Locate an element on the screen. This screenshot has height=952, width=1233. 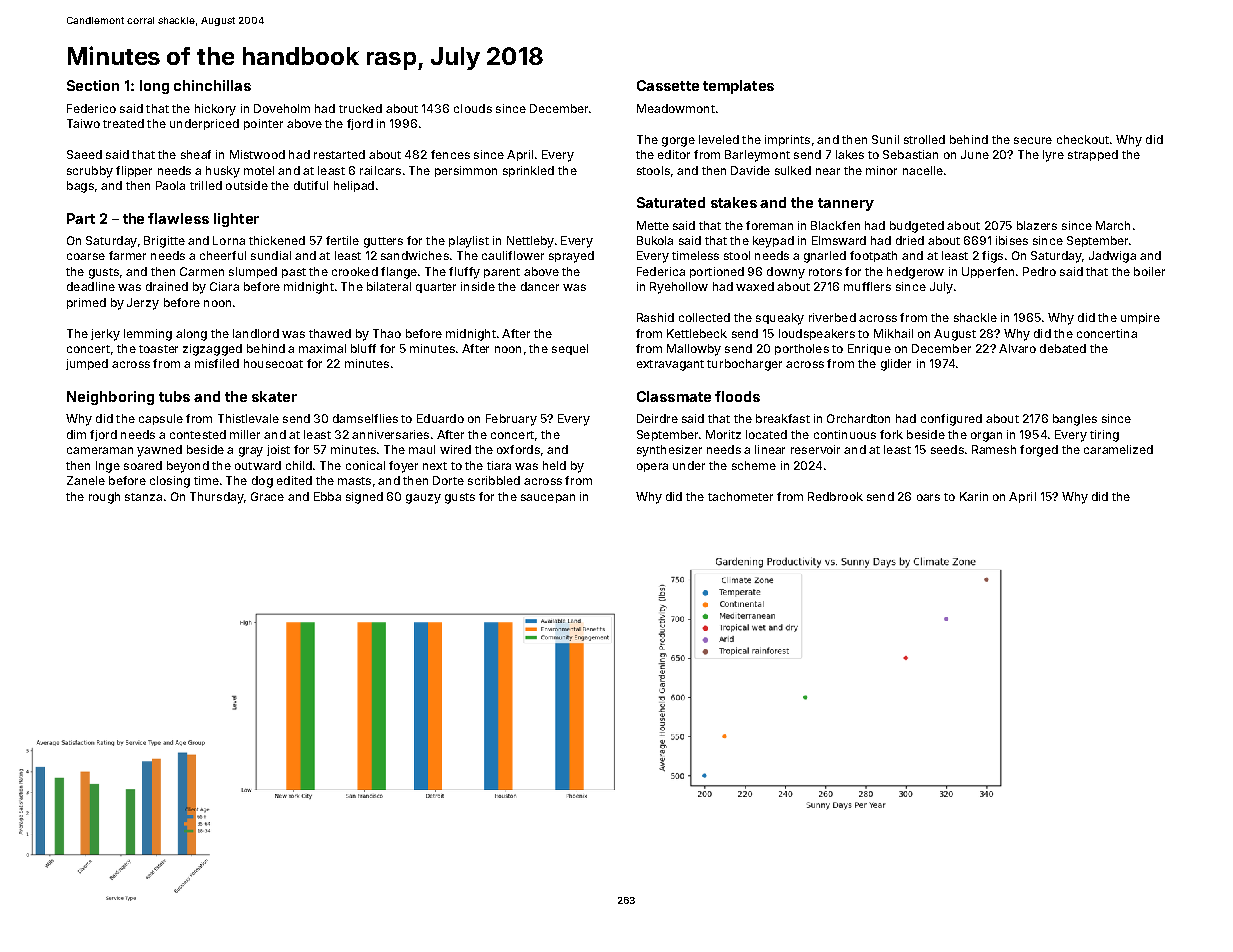
waxed is located at coordinates (755, 286).
